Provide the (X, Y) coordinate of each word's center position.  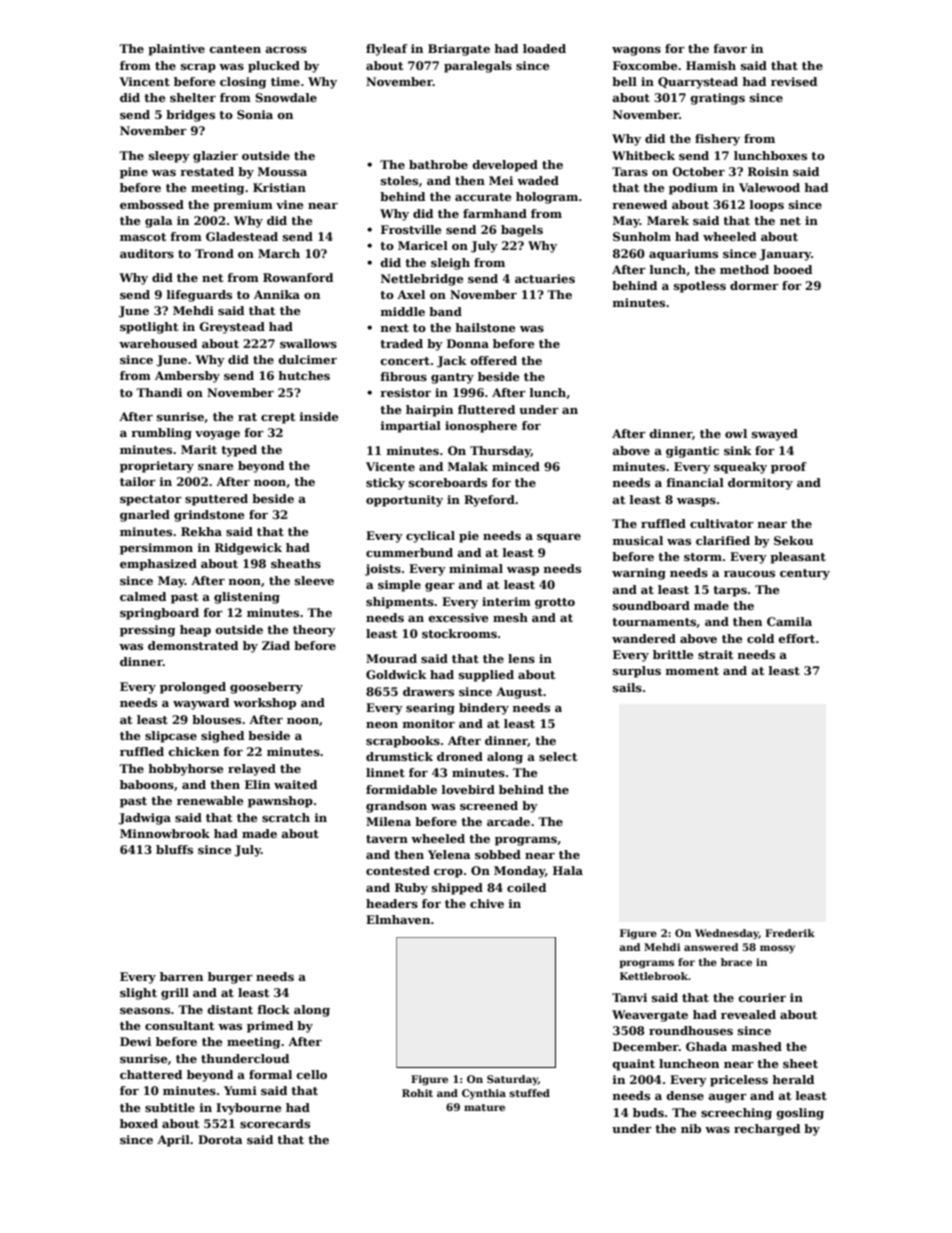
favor (730, 48)
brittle (673, 654)
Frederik (790, 933)
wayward (201, 704)
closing (243, 83)
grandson (396, 807)
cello (312, 1074)
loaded (544, 48)
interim (506, 601)
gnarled (145, 516)
